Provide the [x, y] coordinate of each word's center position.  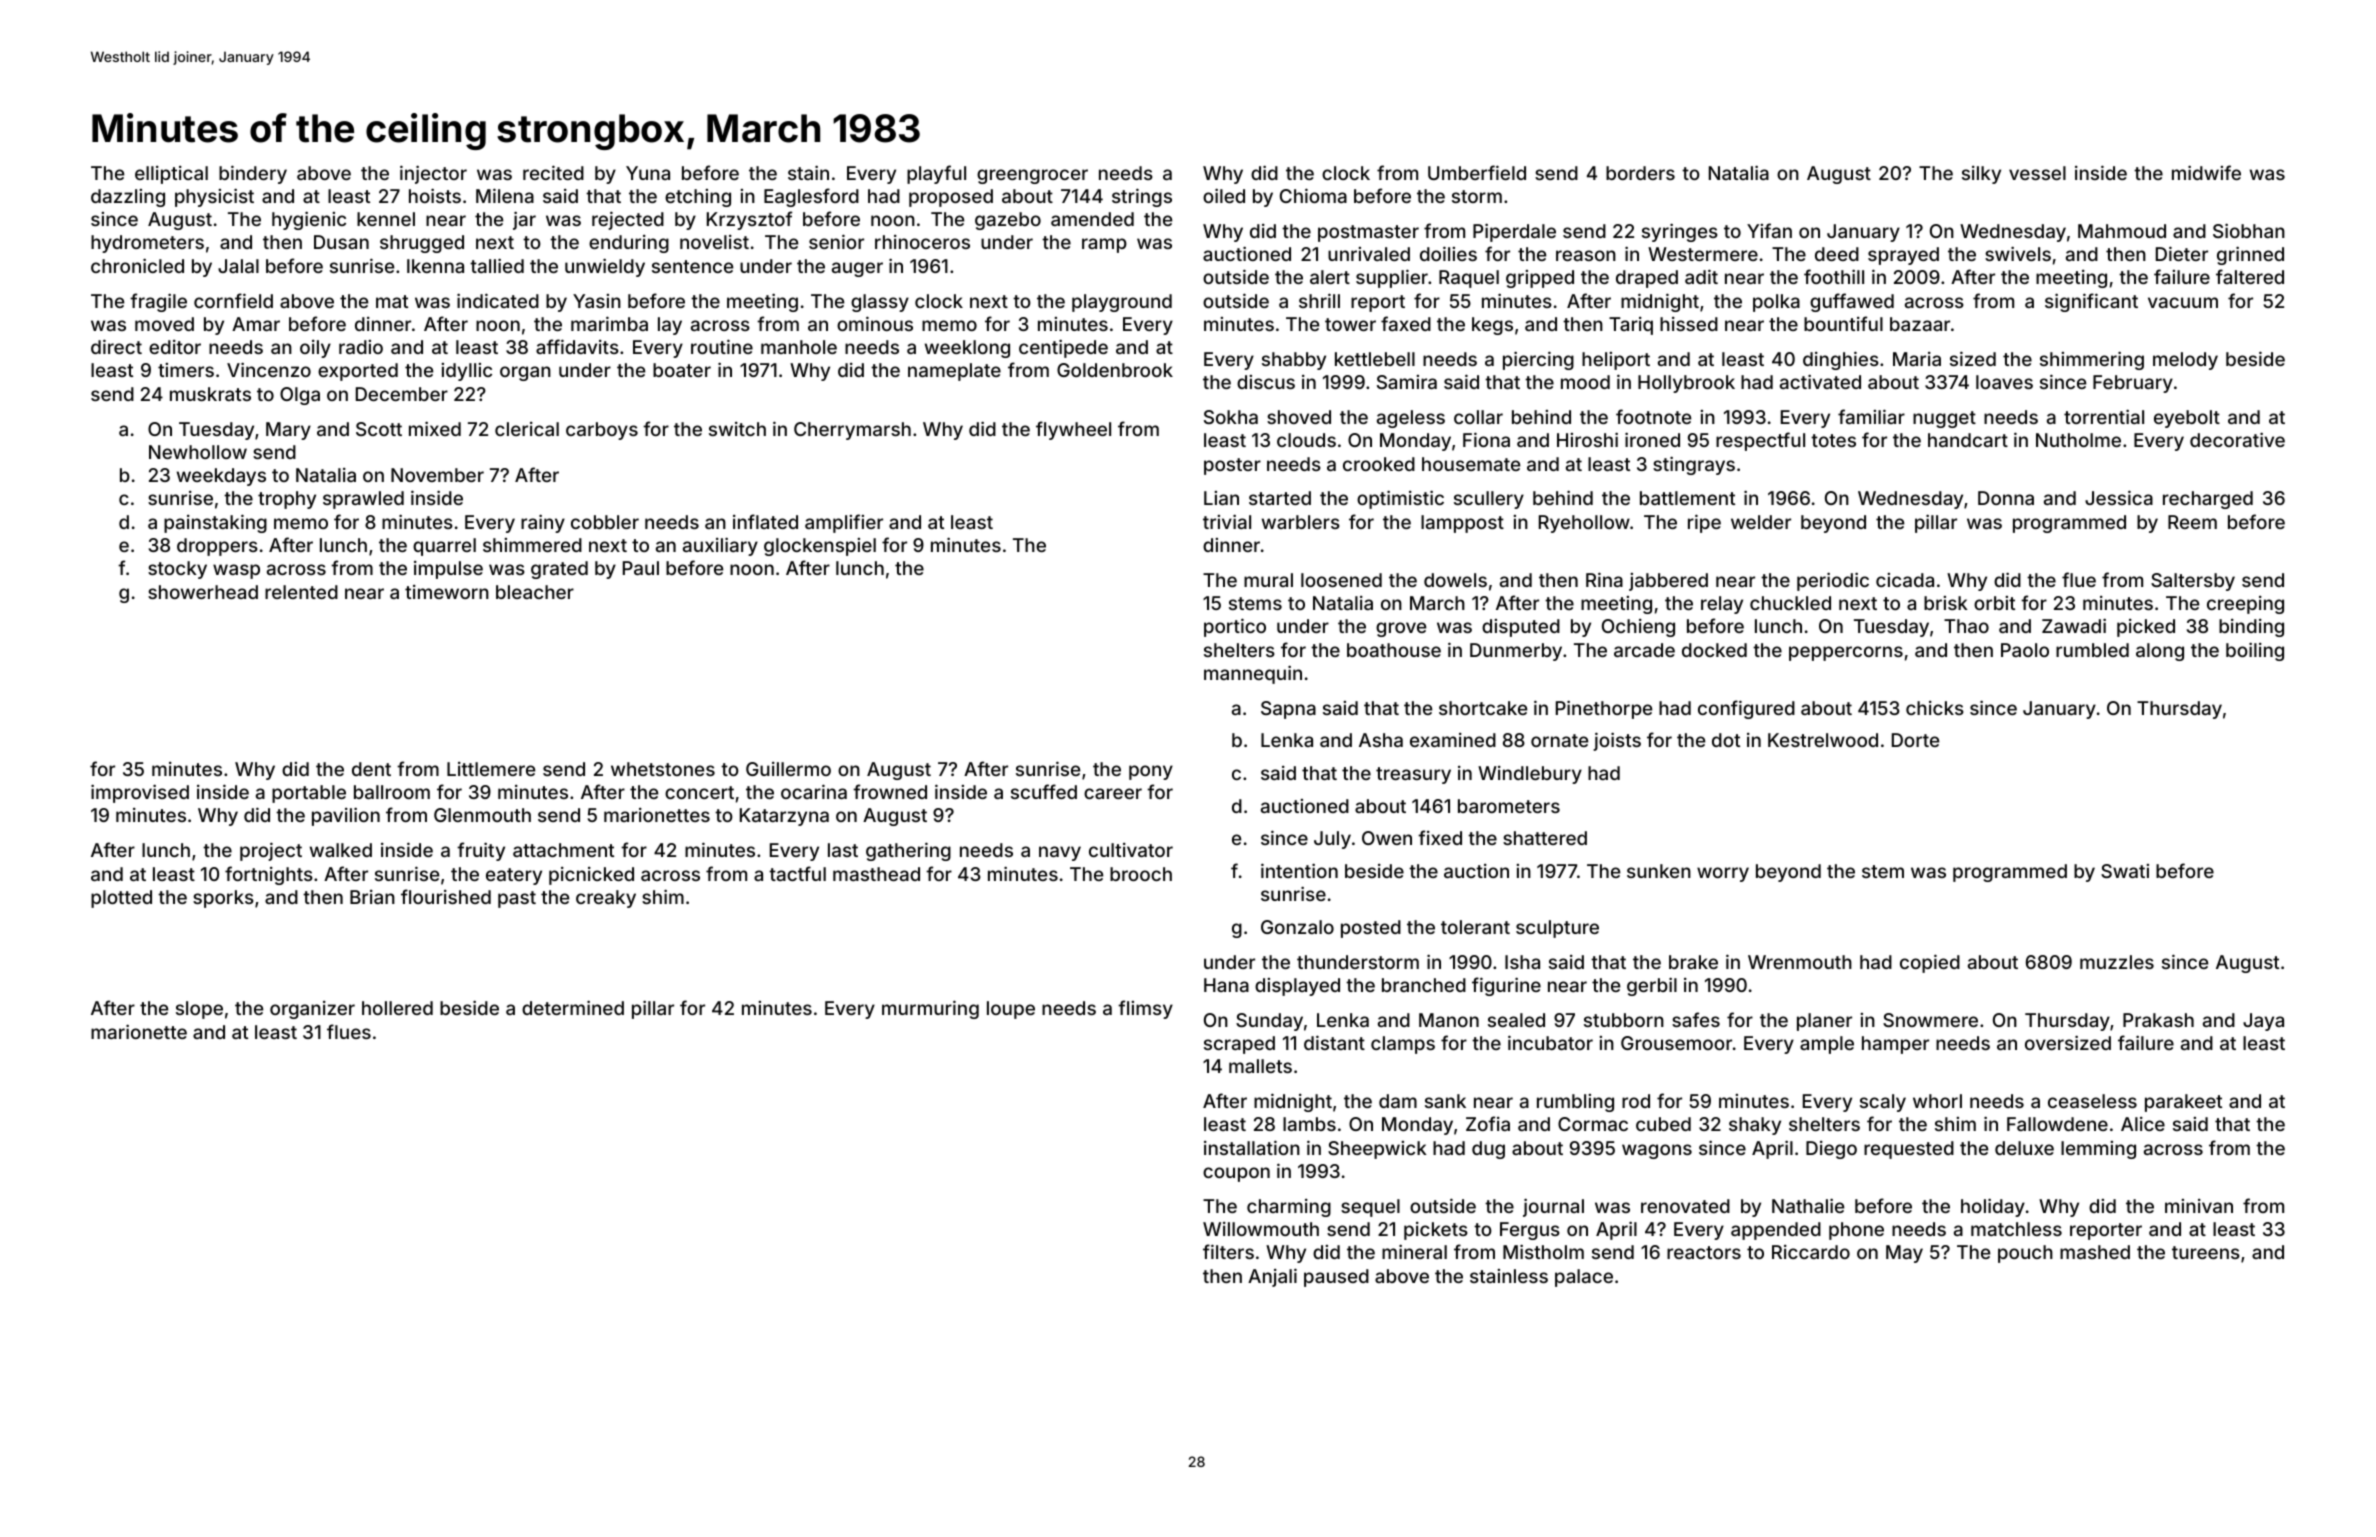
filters [1228, 1251]
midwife [2206, 172]
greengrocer [1032, 176]
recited [553, 172]
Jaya [2263, 1022]
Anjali [1272, 1277]
